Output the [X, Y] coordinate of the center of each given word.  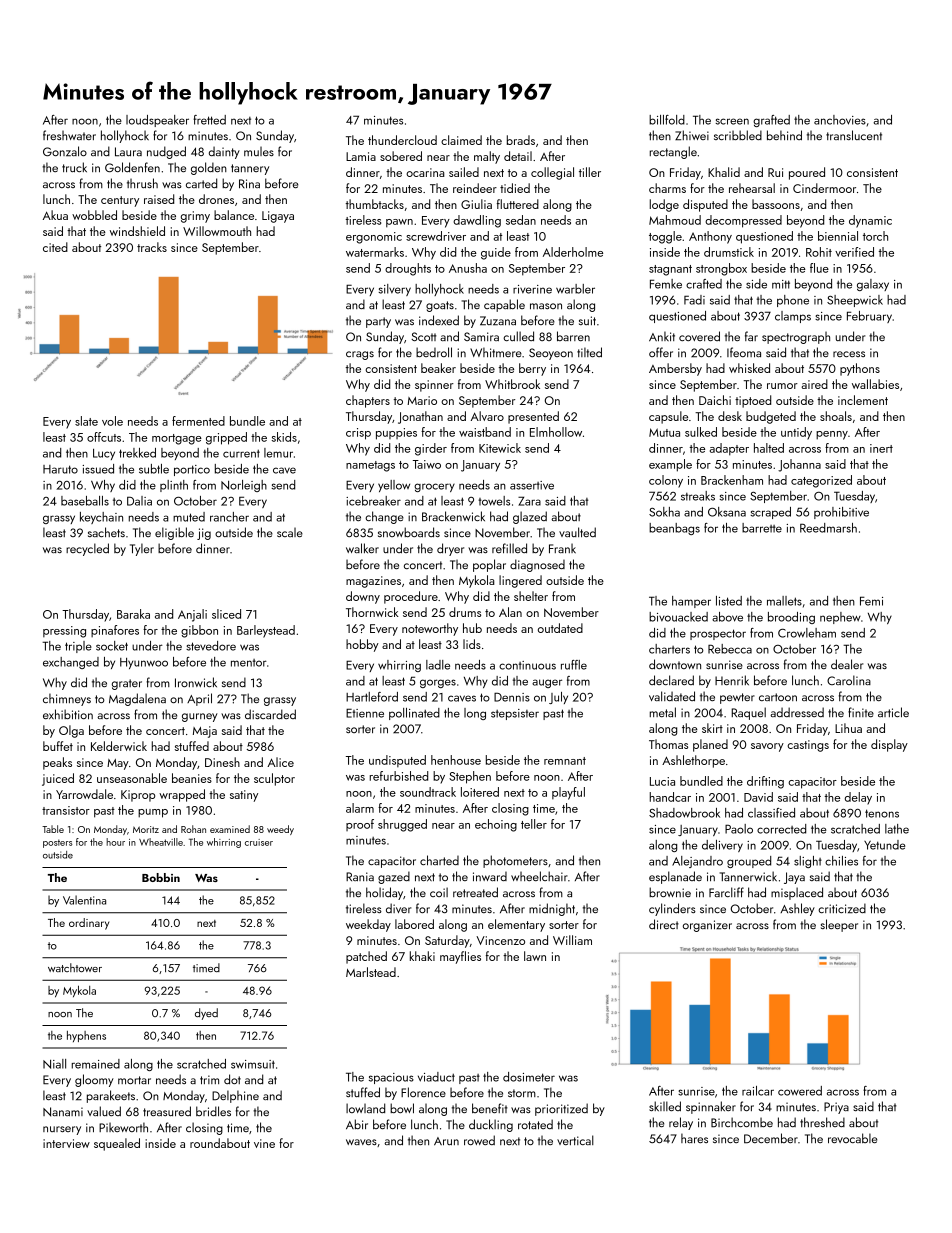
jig [204, 534]
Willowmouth [217, 231]
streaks [698, 496]
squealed [117, 1144]
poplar [489, 565]
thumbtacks [375, 204]
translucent [854, 135]
